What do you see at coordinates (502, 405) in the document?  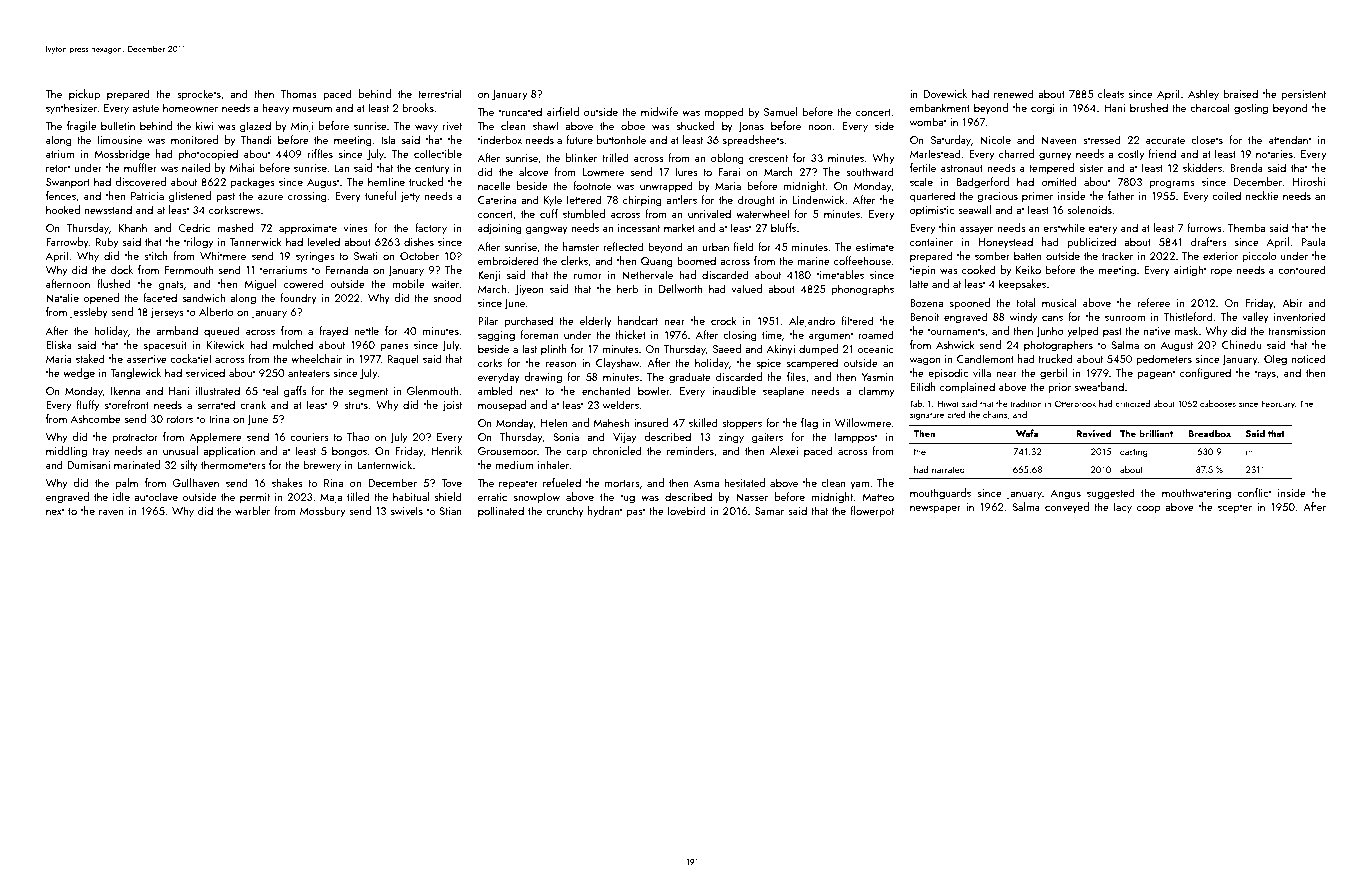 I see `mousepad` at bounding box center [502, 405].
